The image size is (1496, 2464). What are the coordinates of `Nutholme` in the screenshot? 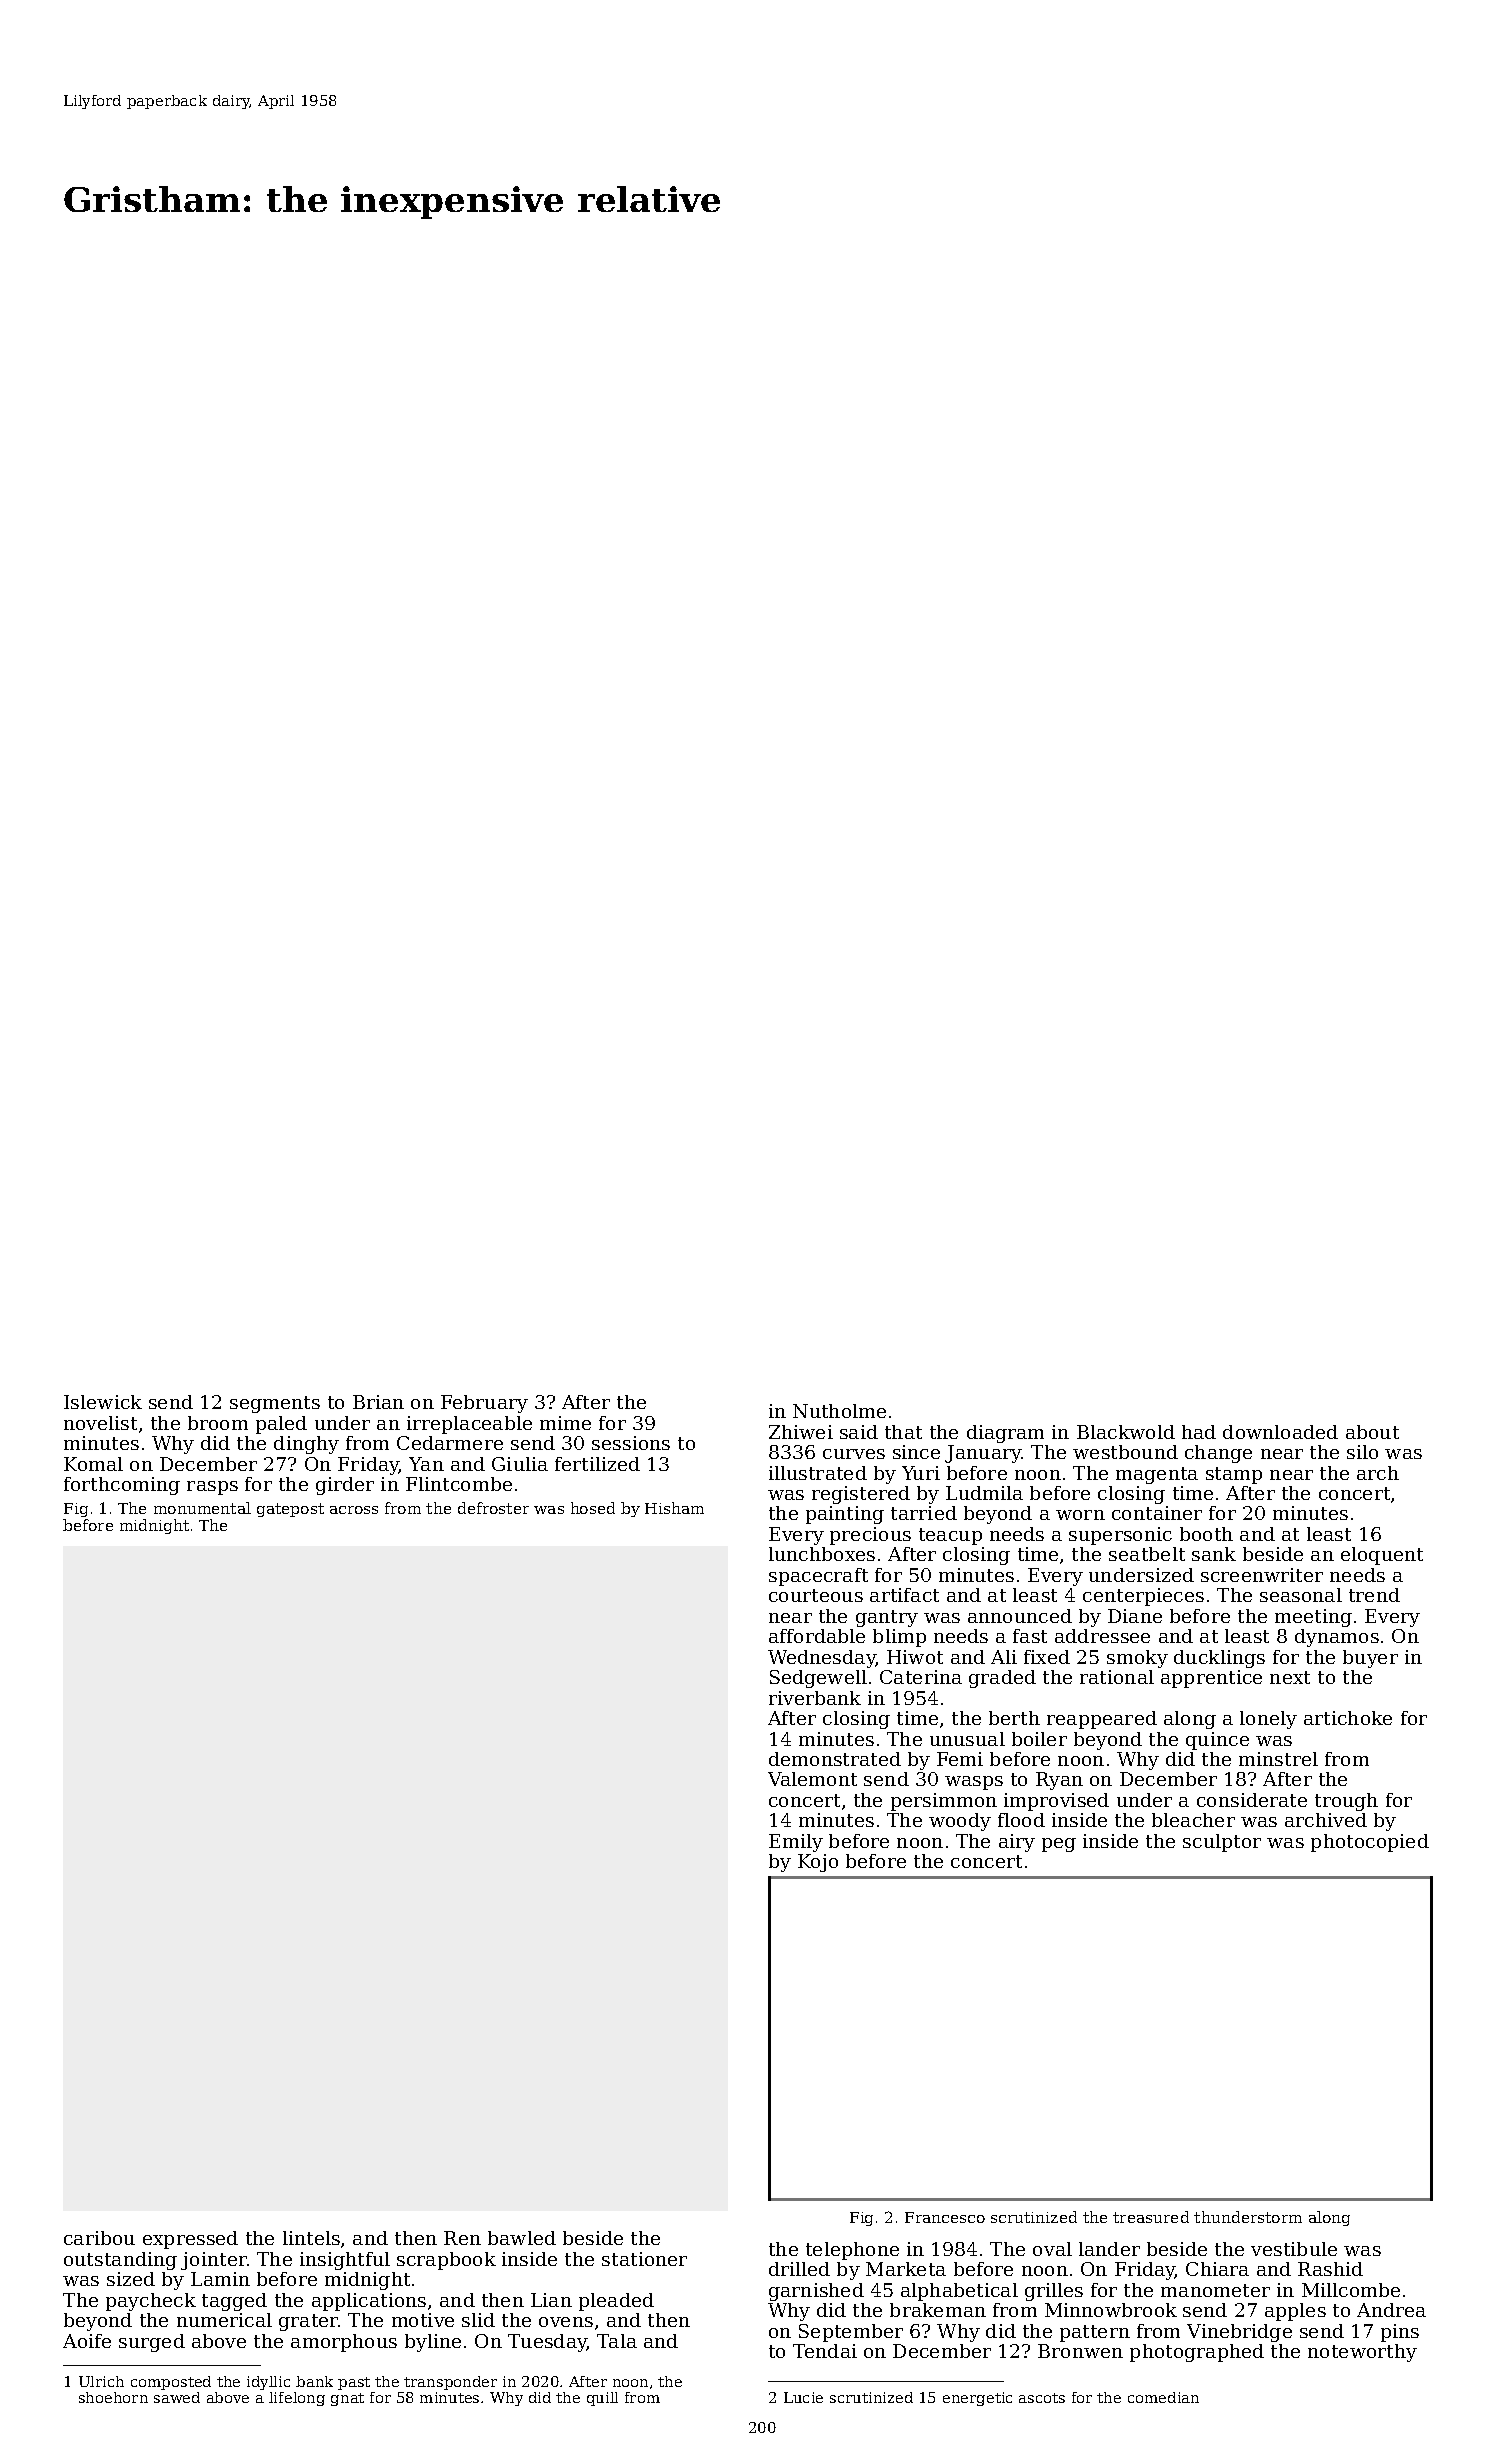 It's located at (839, 1411).
